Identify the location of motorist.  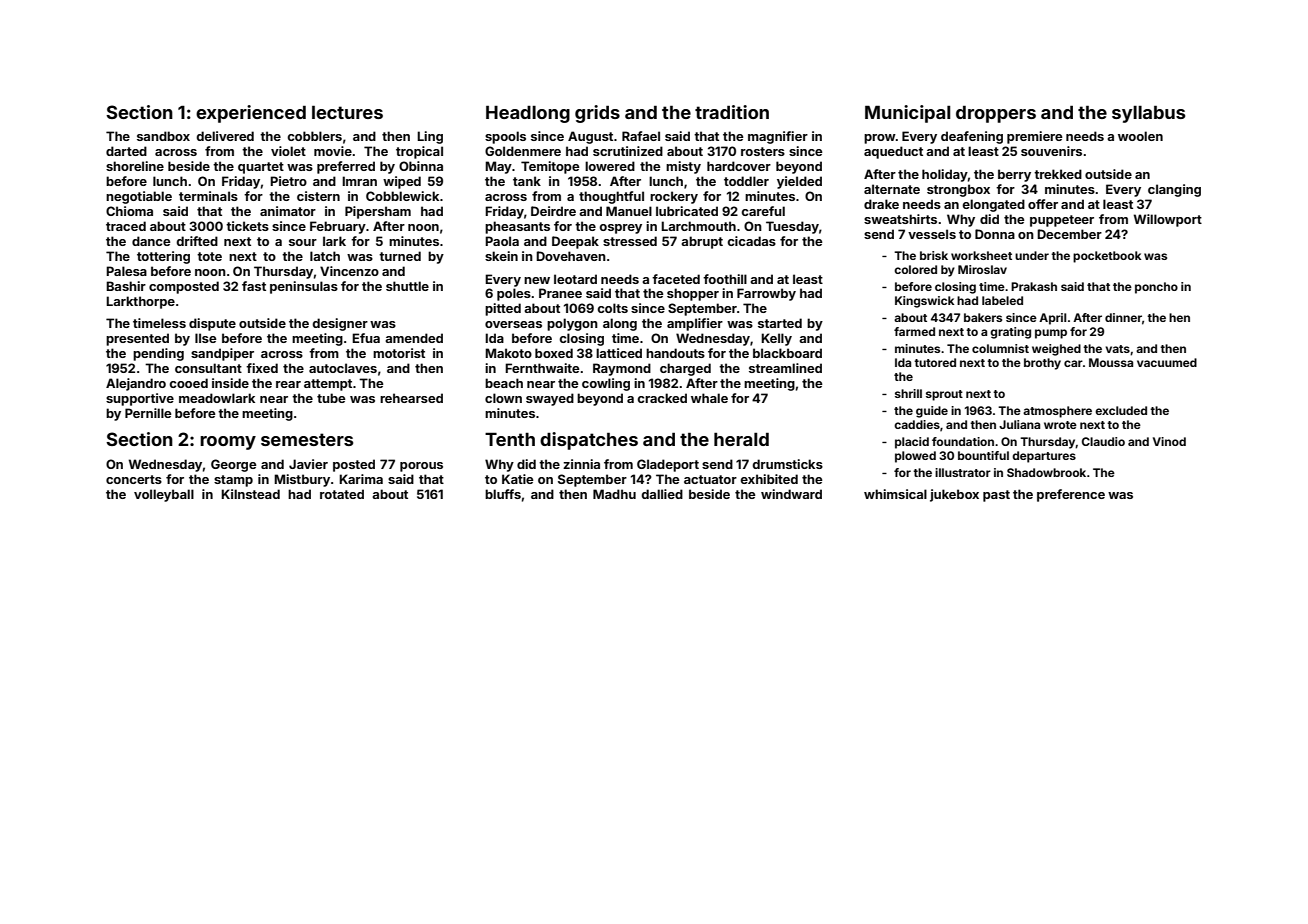
(399, 353).
